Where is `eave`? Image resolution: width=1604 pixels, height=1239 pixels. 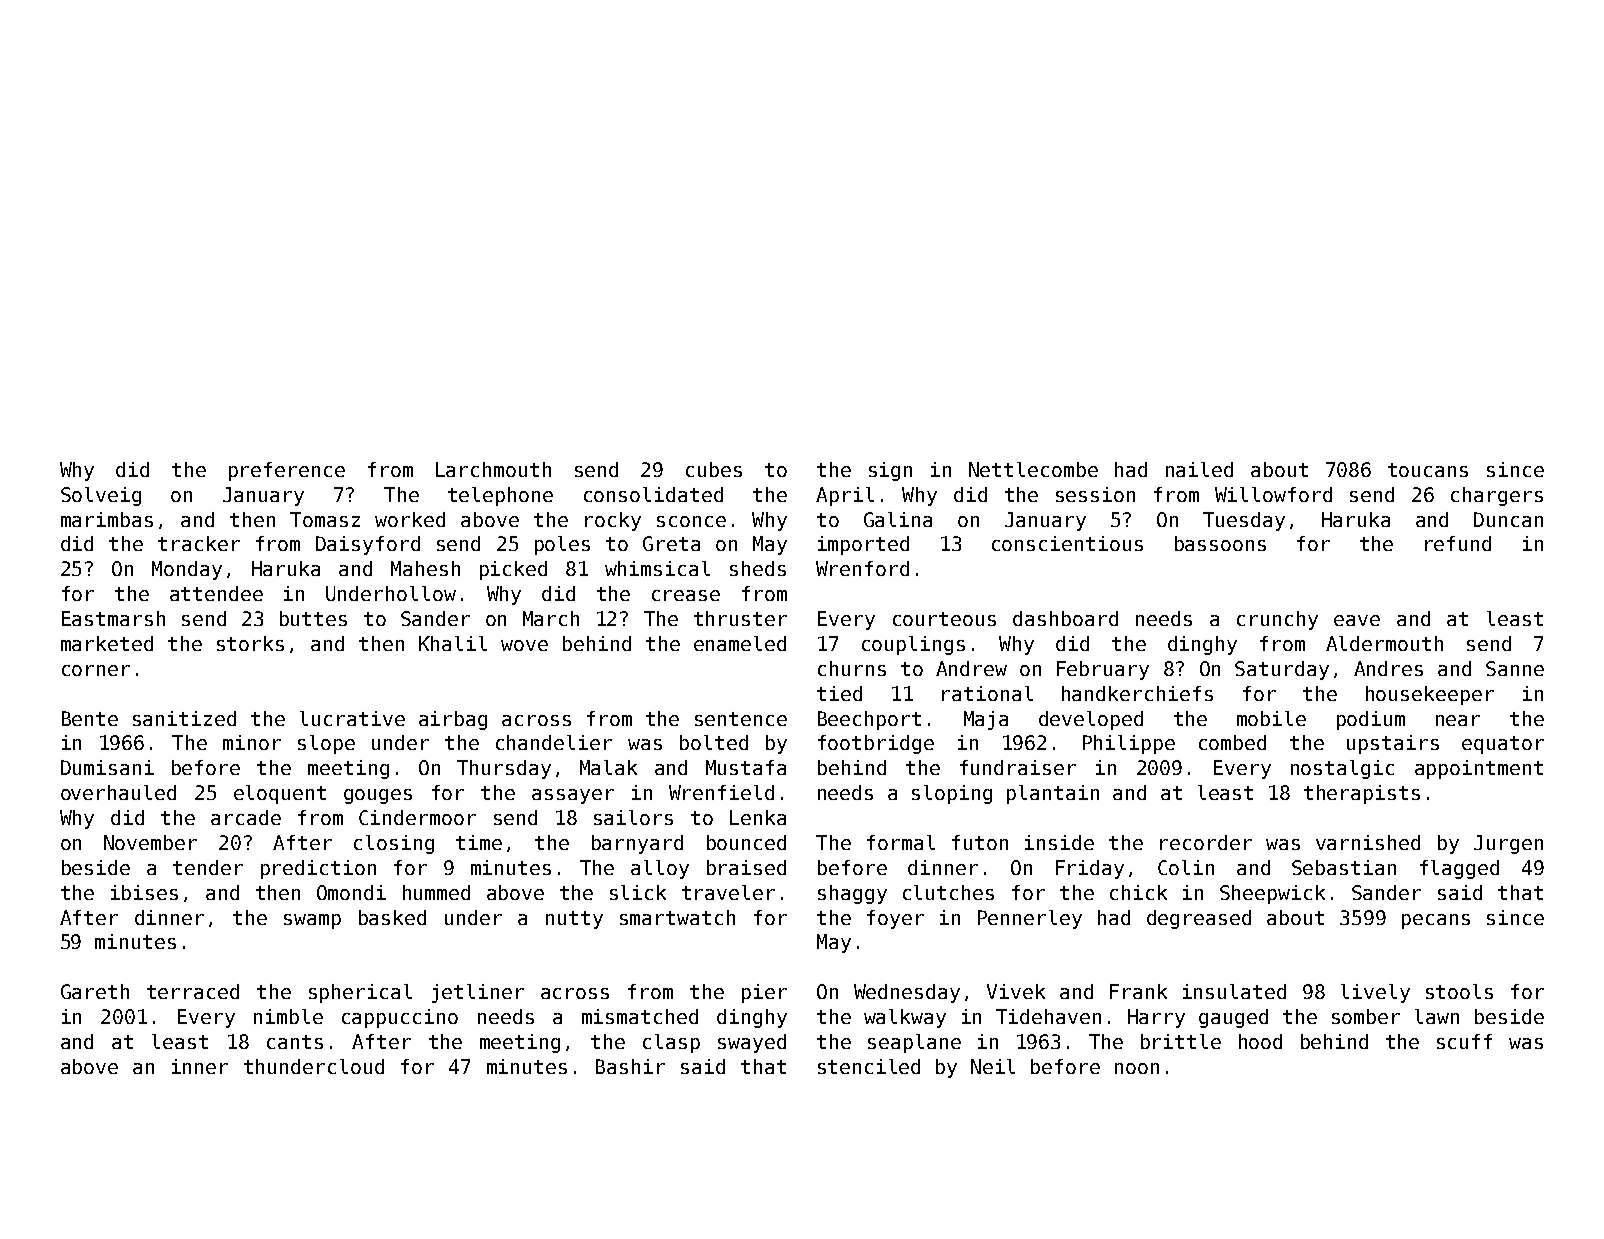 eave is located at coordinates (1357, 620).
